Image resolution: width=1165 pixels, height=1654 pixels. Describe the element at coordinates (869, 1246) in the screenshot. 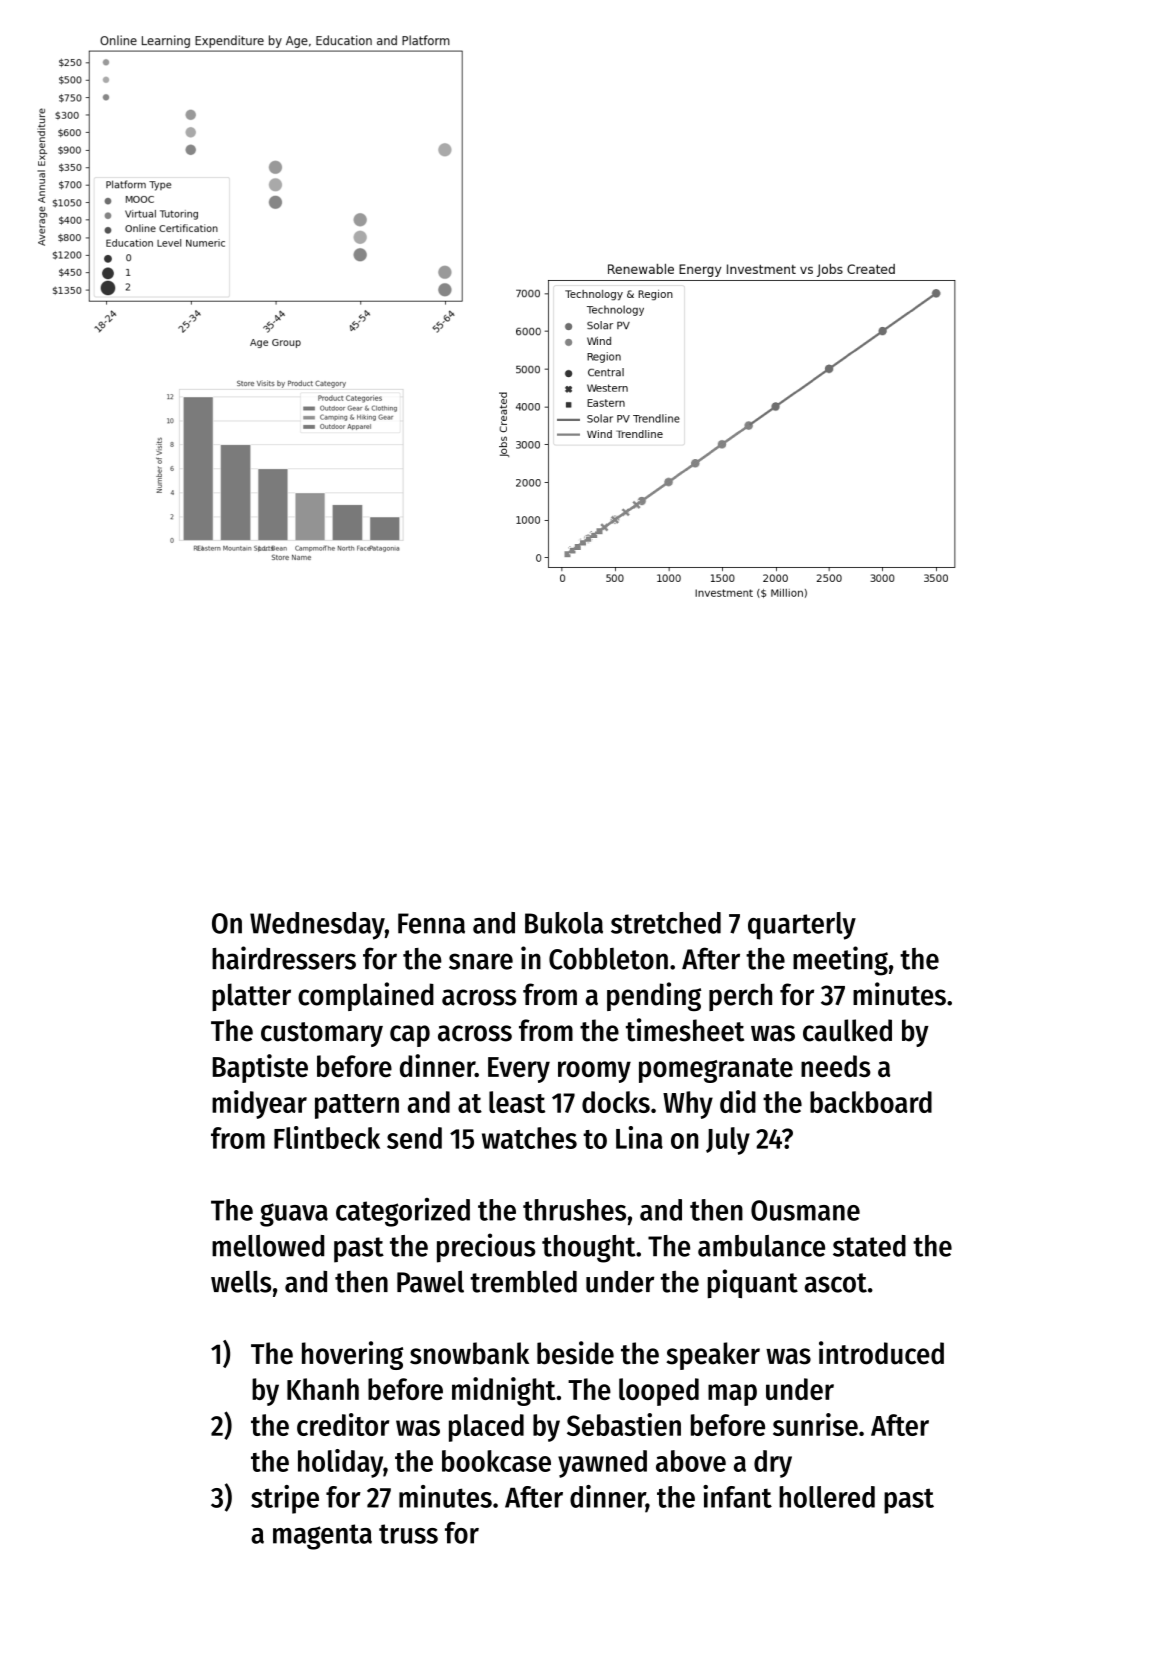

I see `stated` at that location.
